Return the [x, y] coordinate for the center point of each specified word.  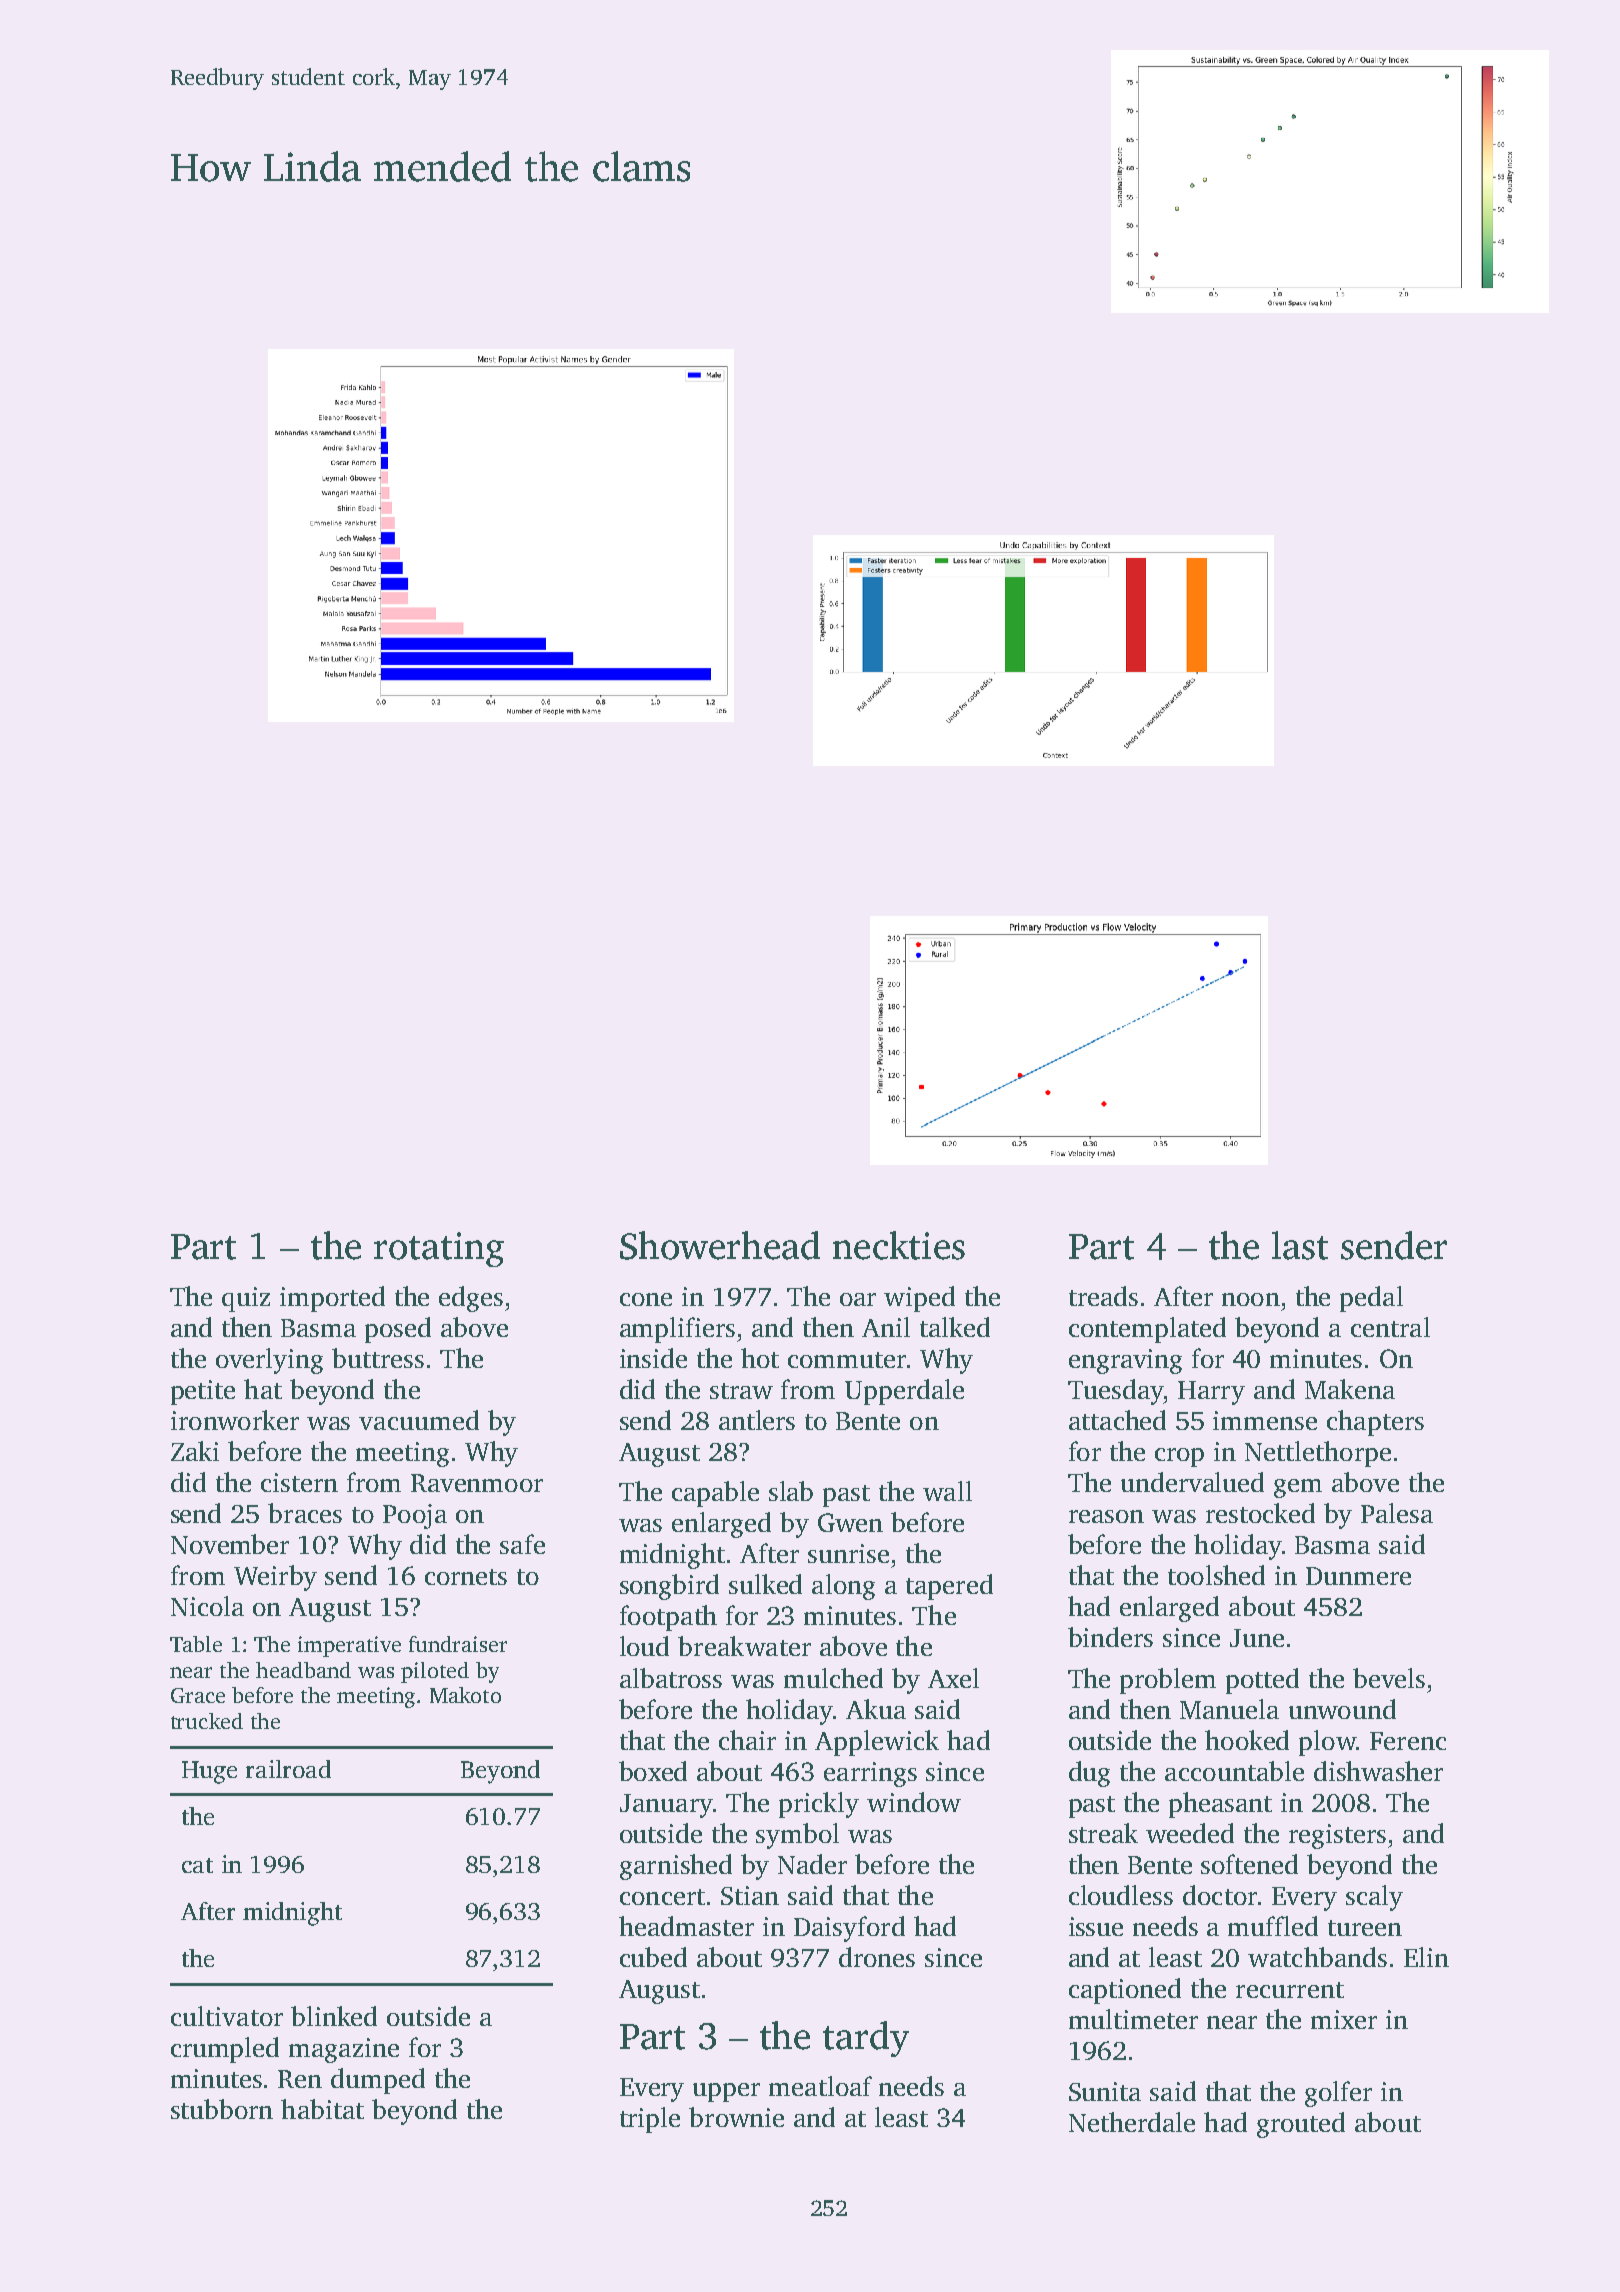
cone [646, 1299]
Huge [209, 1772]
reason [1106, 1516]
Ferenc [1408, 1741]
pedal [1371, 1299]
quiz [246, 1299]
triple [650, 2120]
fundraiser [458, 1644]
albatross [671, 1678]
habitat [322, 2109]
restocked [1260, 1513]
